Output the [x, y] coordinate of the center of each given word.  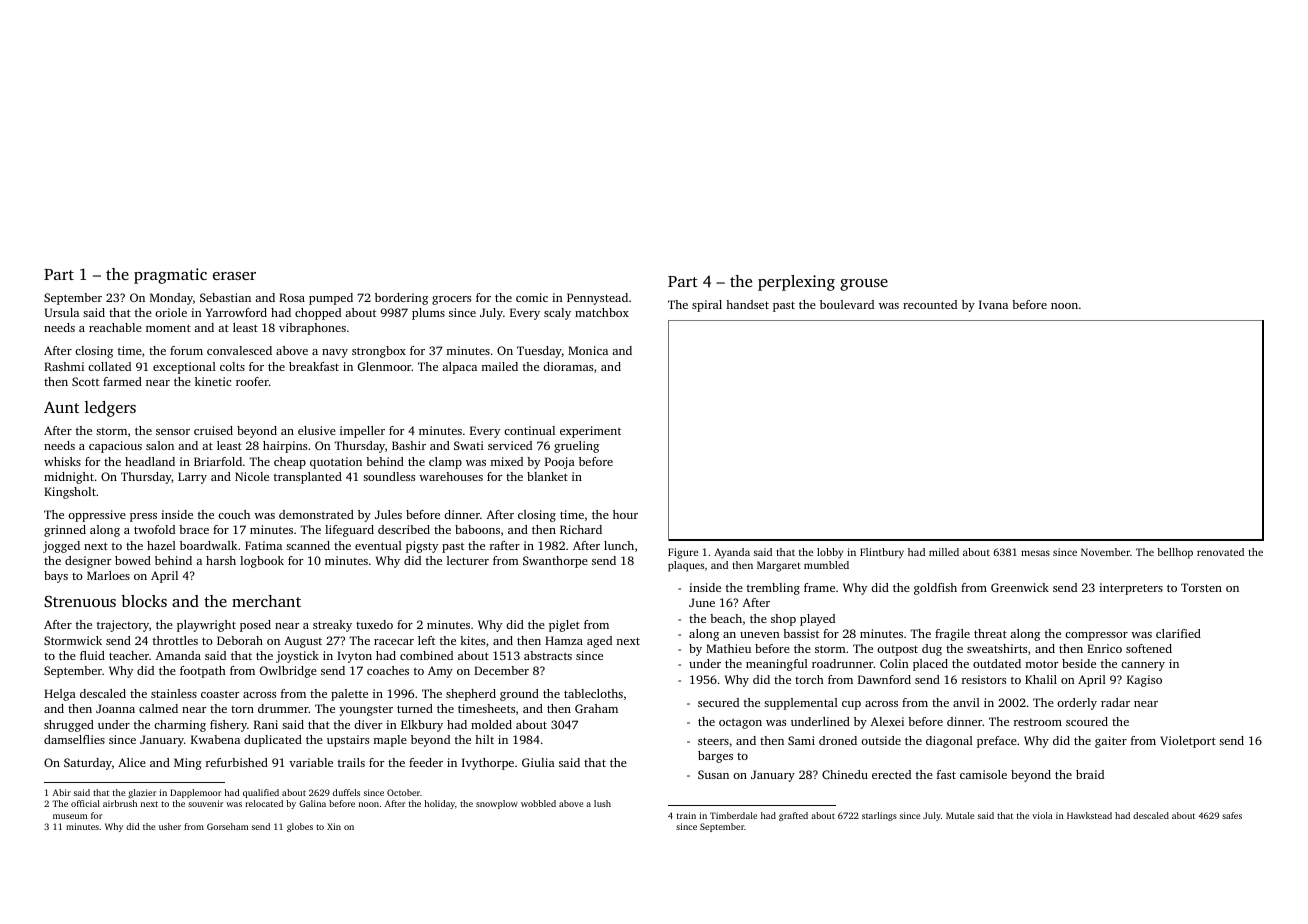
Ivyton [354, 657]
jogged [61, 547]
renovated [1220, 552]
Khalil [1041, 679]
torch [809, 679]
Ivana [993, 304]
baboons [477, 529]
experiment [590, 432]
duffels [346, 792]
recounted [930, 304]
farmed [122, 381]
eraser [234, 276]
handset [747, 304]
